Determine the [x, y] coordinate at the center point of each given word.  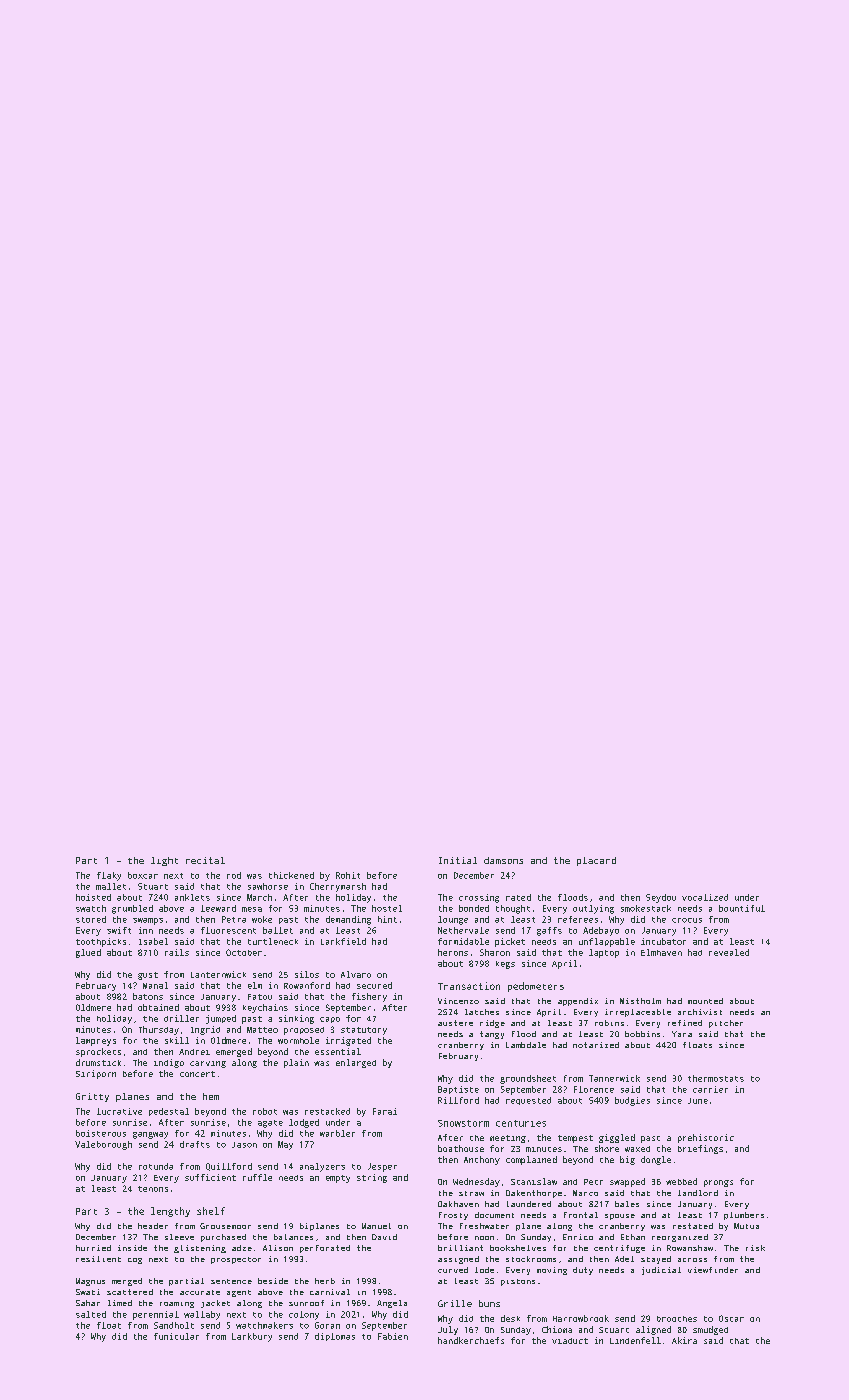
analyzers [322, 1167]
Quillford [229, 1167]
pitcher [726, 1024]
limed [120, 1303]
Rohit [348, 875]
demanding [348, 920]
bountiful [742, 908]
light [164, 861]
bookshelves [518, 1248]
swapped [627, 1182]
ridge [492, 1024]
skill [177, 1040]
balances [293, 1237]
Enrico [578, 1237]
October [244, 952]
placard [596, 861]
